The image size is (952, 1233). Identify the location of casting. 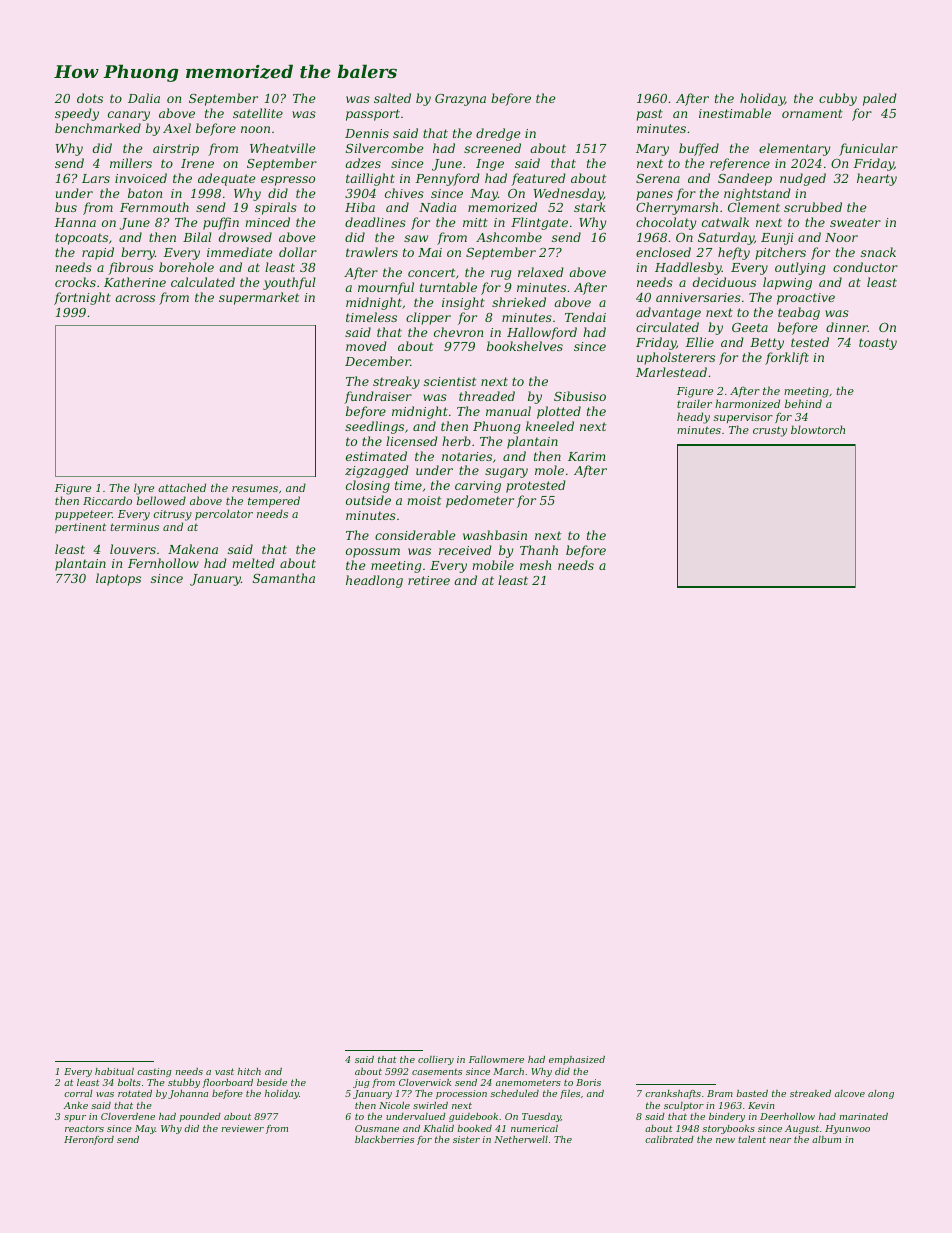
(154, 1072).
